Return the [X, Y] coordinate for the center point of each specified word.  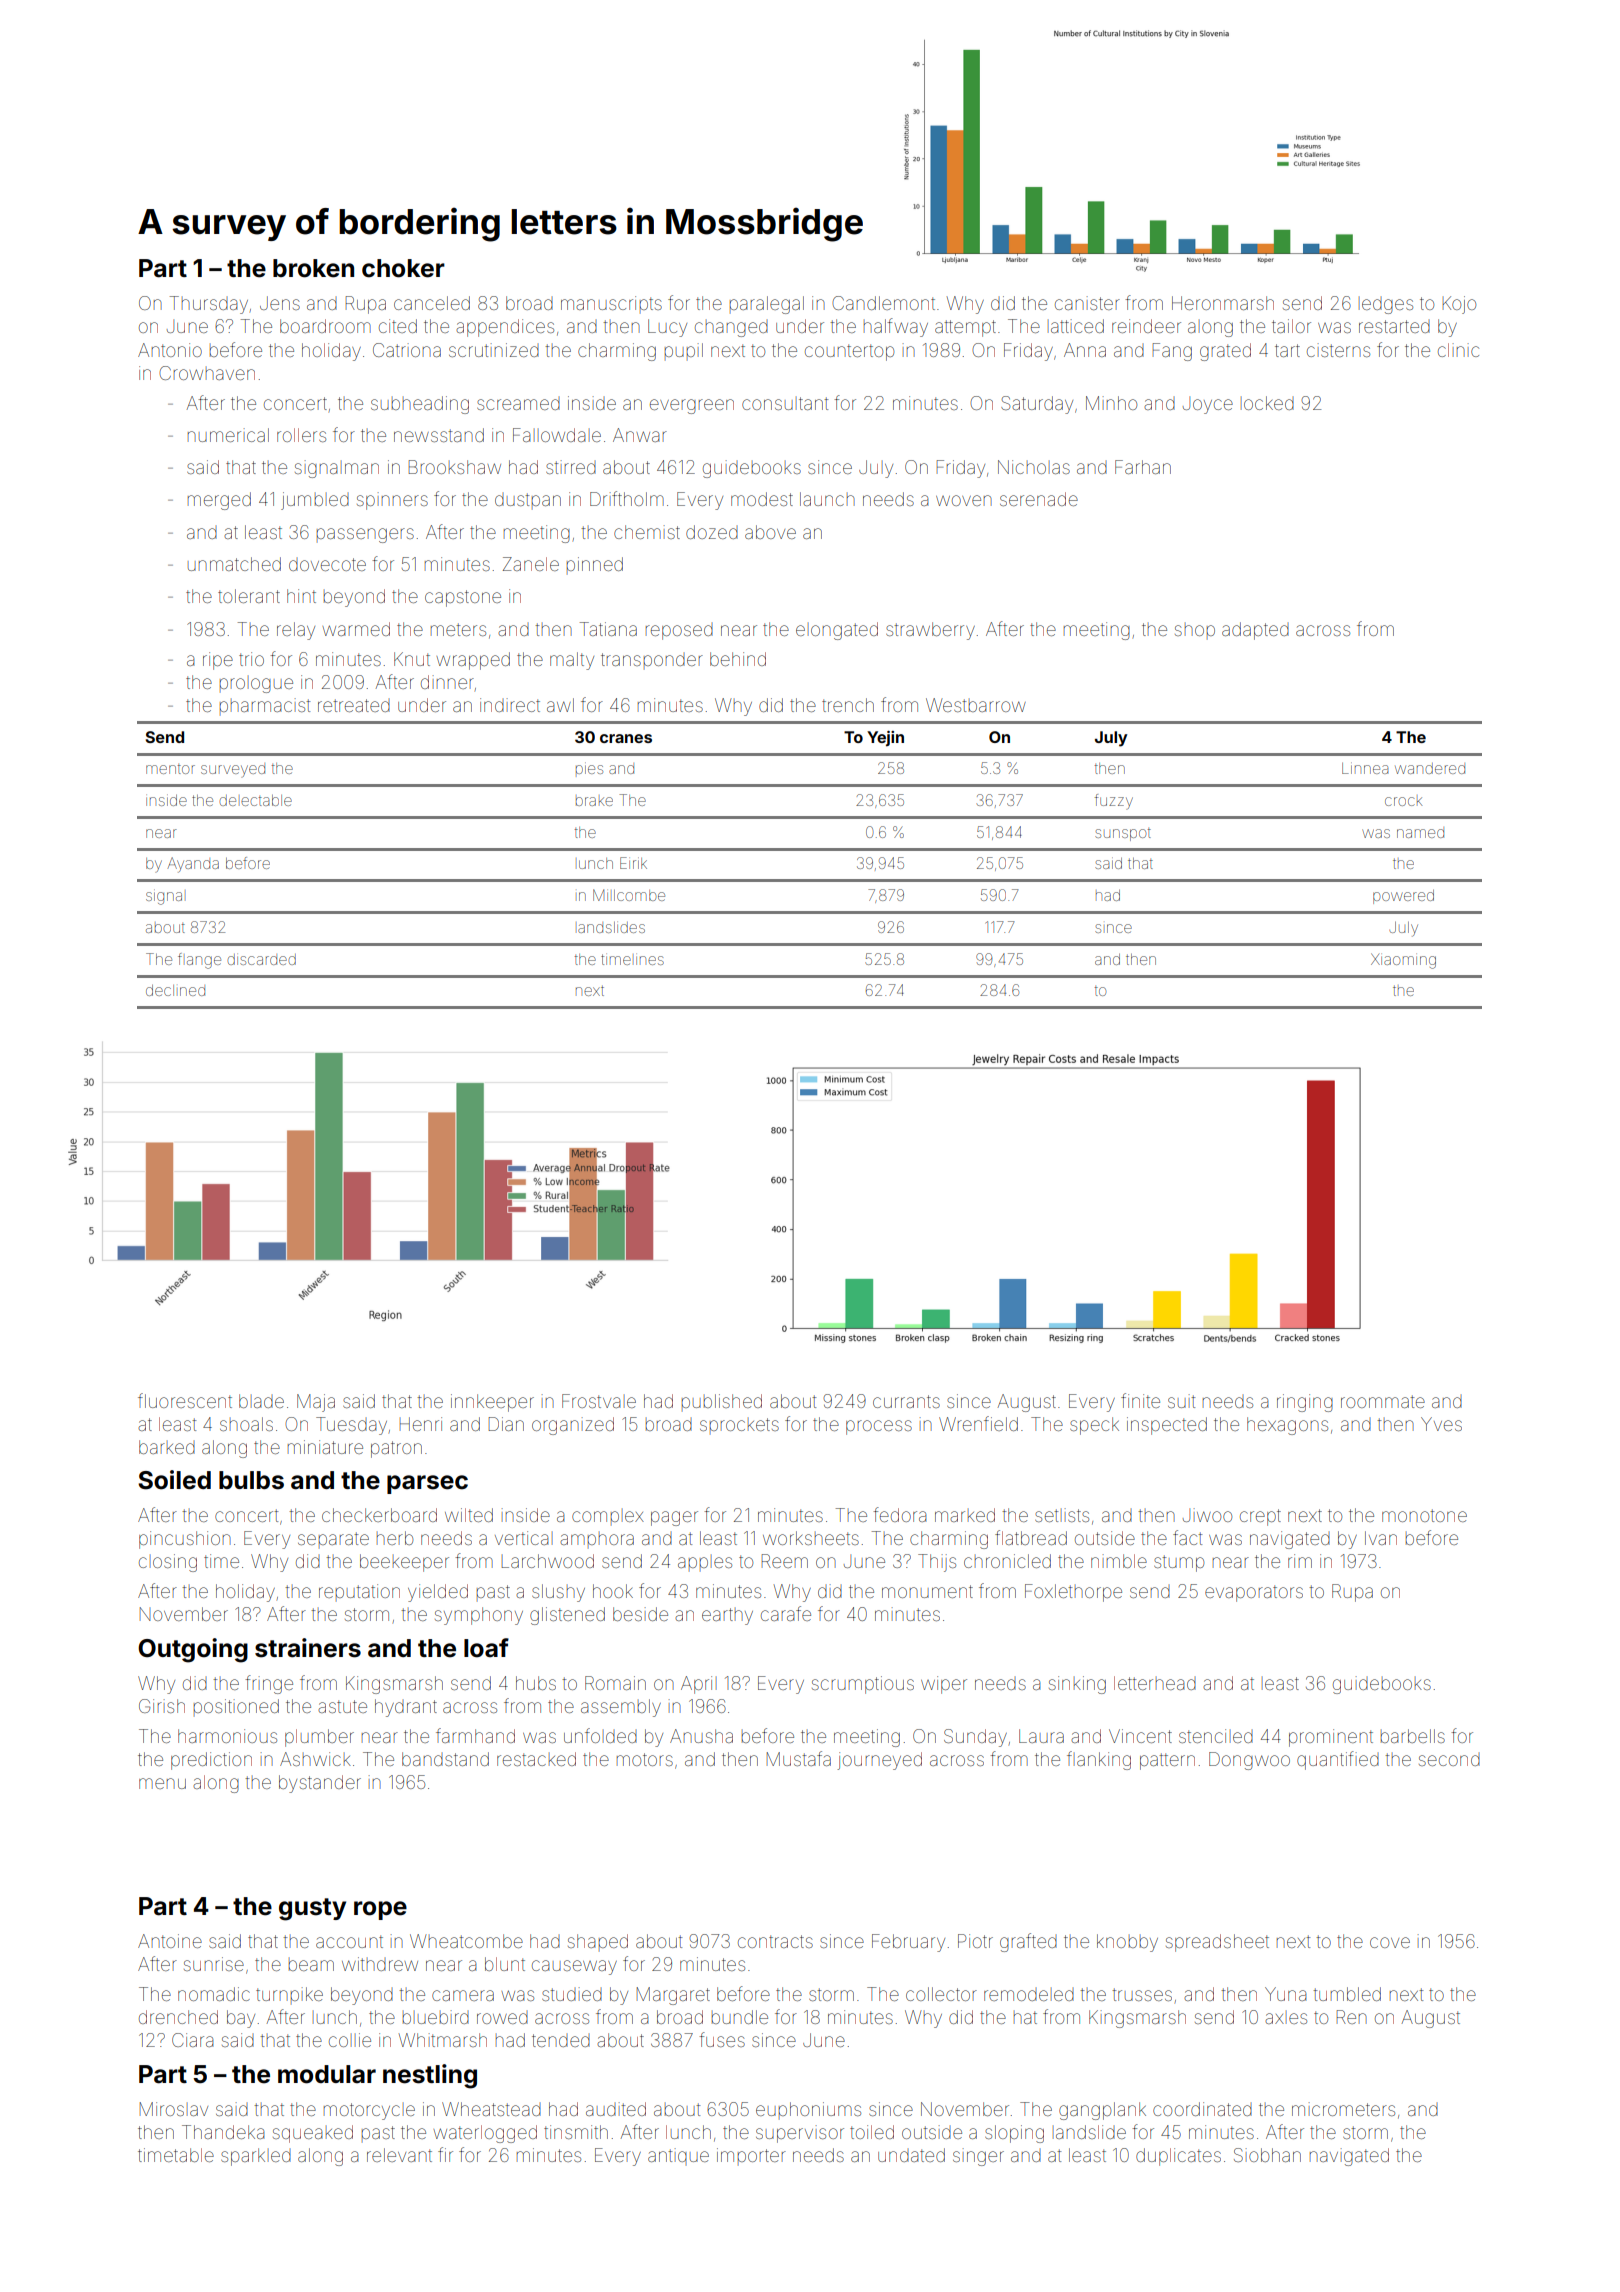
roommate [1383, 1401]
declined [175, 990]
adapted [1255, 631]
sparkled [256, 2157]
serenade [1039, 499]
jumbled [315, 501]
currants [906, 1401]
